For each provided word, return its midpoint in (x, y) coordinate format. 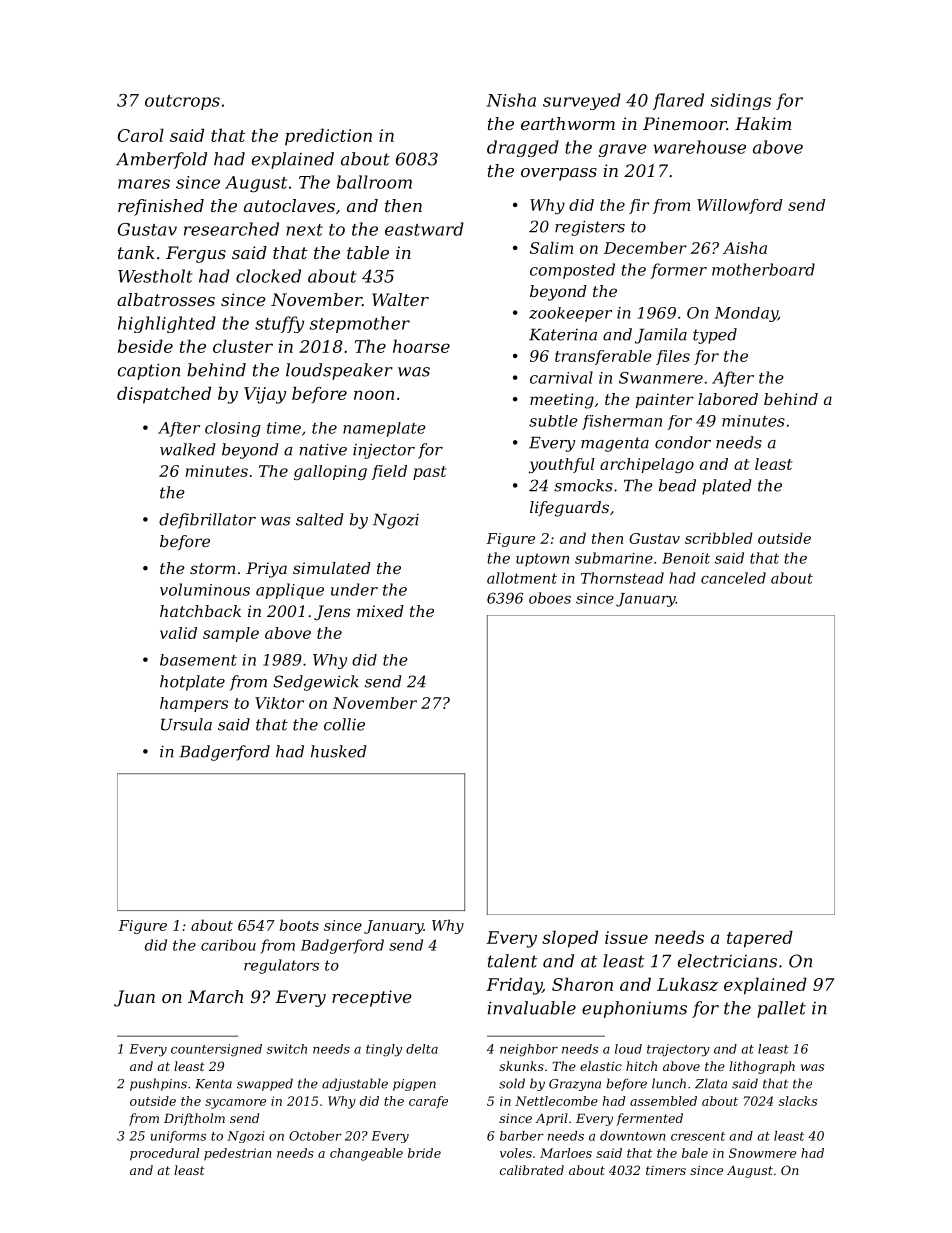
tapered (760, 939)
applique (290, 591)
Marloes (566, 1153)
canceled (733, 578)
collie (344, 724)
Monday (746, 314)
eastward (424, 229)
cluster (243, 346)
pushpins (158, 1084)
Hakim (763, 123)
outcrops (182, 102)
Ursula (186, 724)
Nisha (511, 100)
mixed (380, 611)
